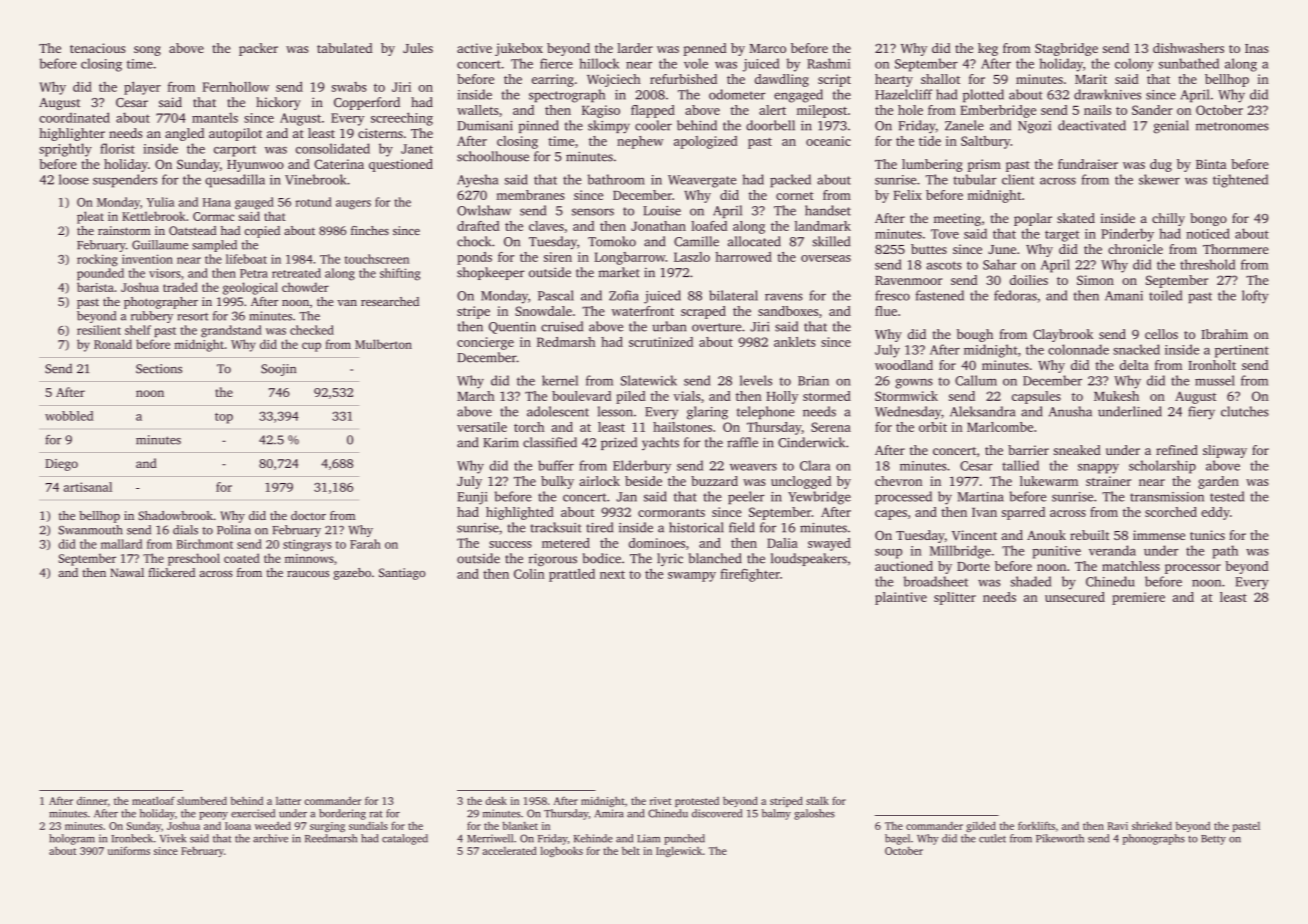 The width and height of the screenshot is (1308, 924). What do you see at coordinates (1112, 550) in the screenshot?
I see `veranda` at bounding box center [1112, 550].
